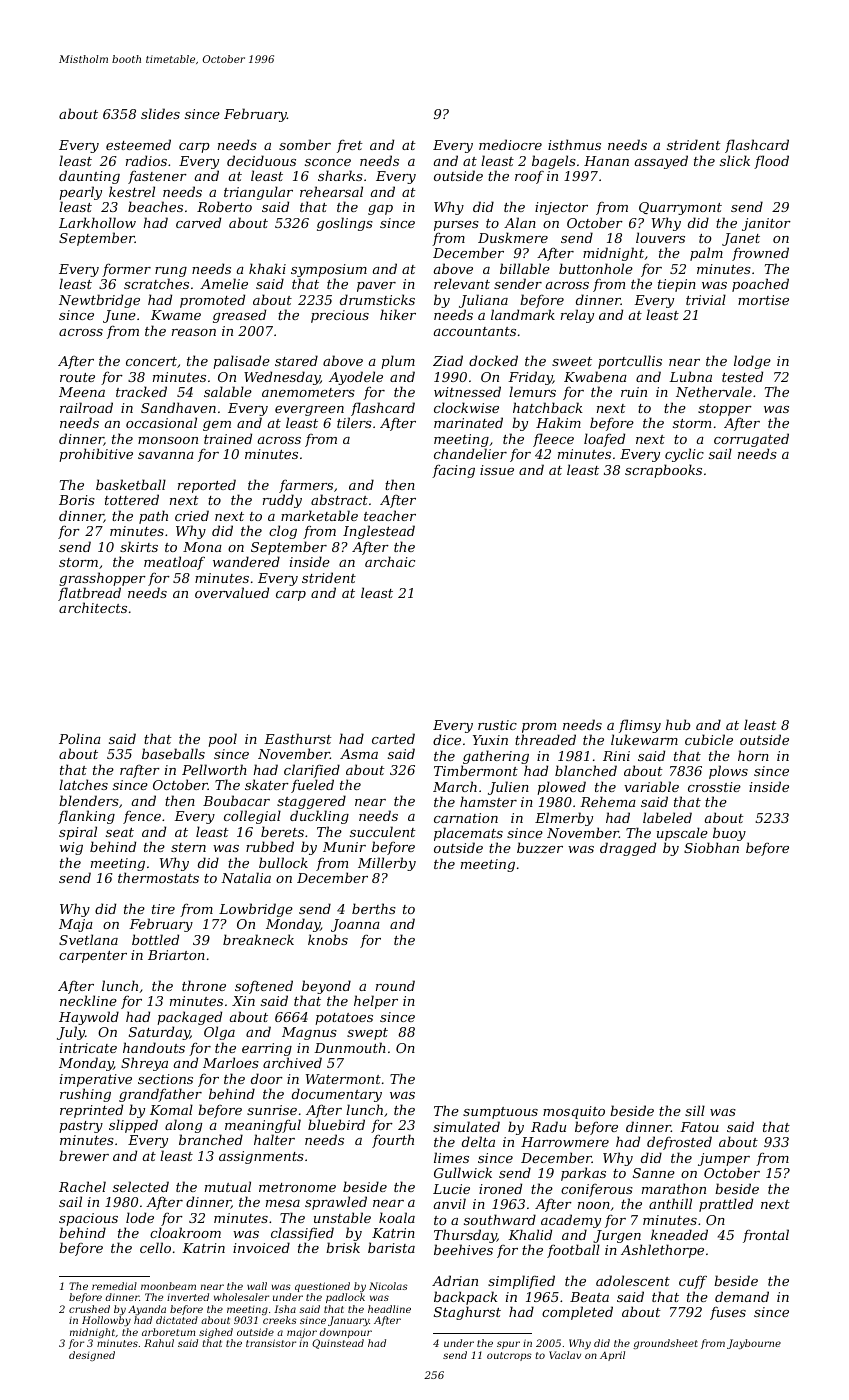 This screenshot has width=849, height=1400. What do you see at coordinates (695, 1110) in the screenshot?
I see `sill` at bounding box center [695, 1110].
